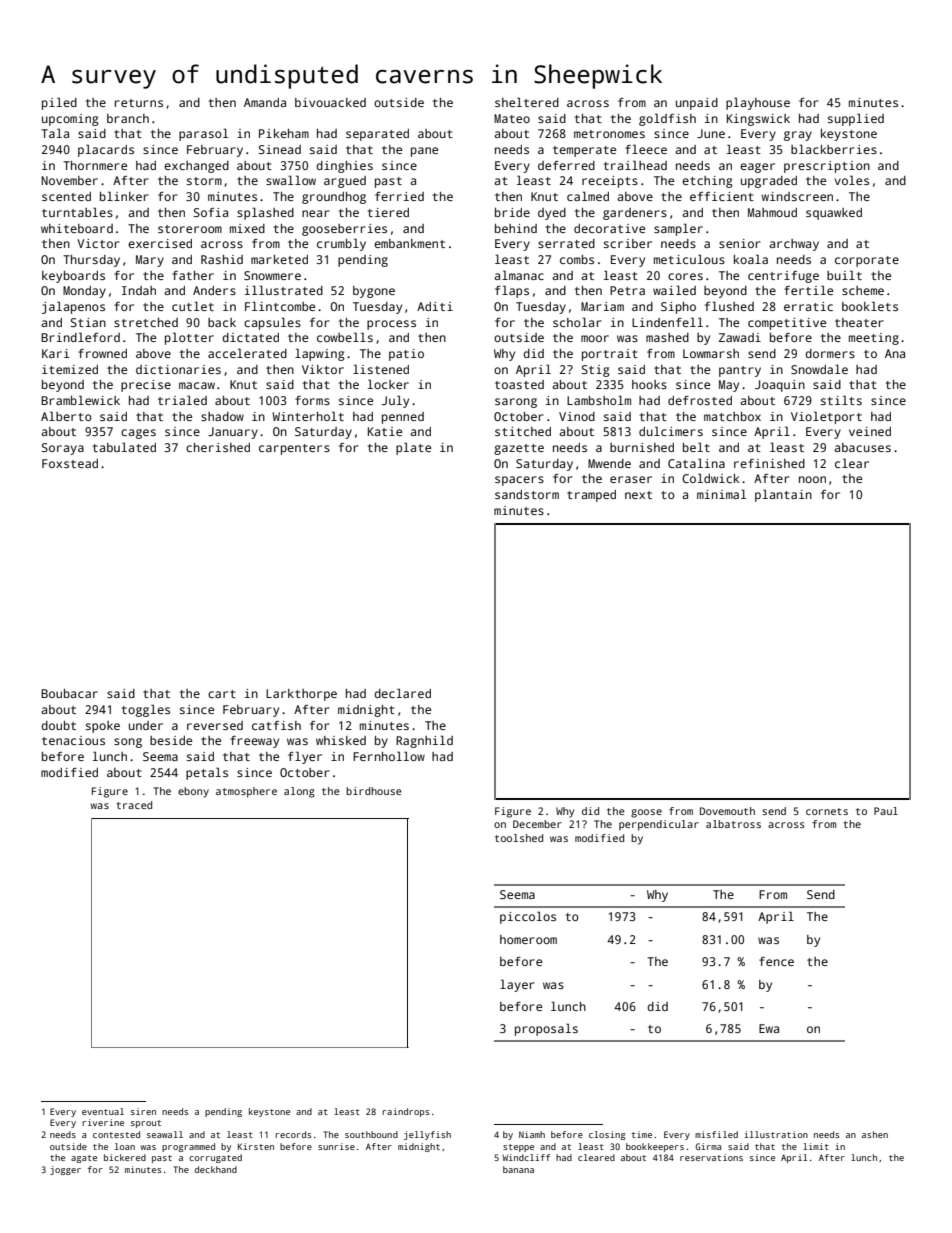  Describe the element at coordinates (518, 1169) in the page. I see `banana` at that location.
